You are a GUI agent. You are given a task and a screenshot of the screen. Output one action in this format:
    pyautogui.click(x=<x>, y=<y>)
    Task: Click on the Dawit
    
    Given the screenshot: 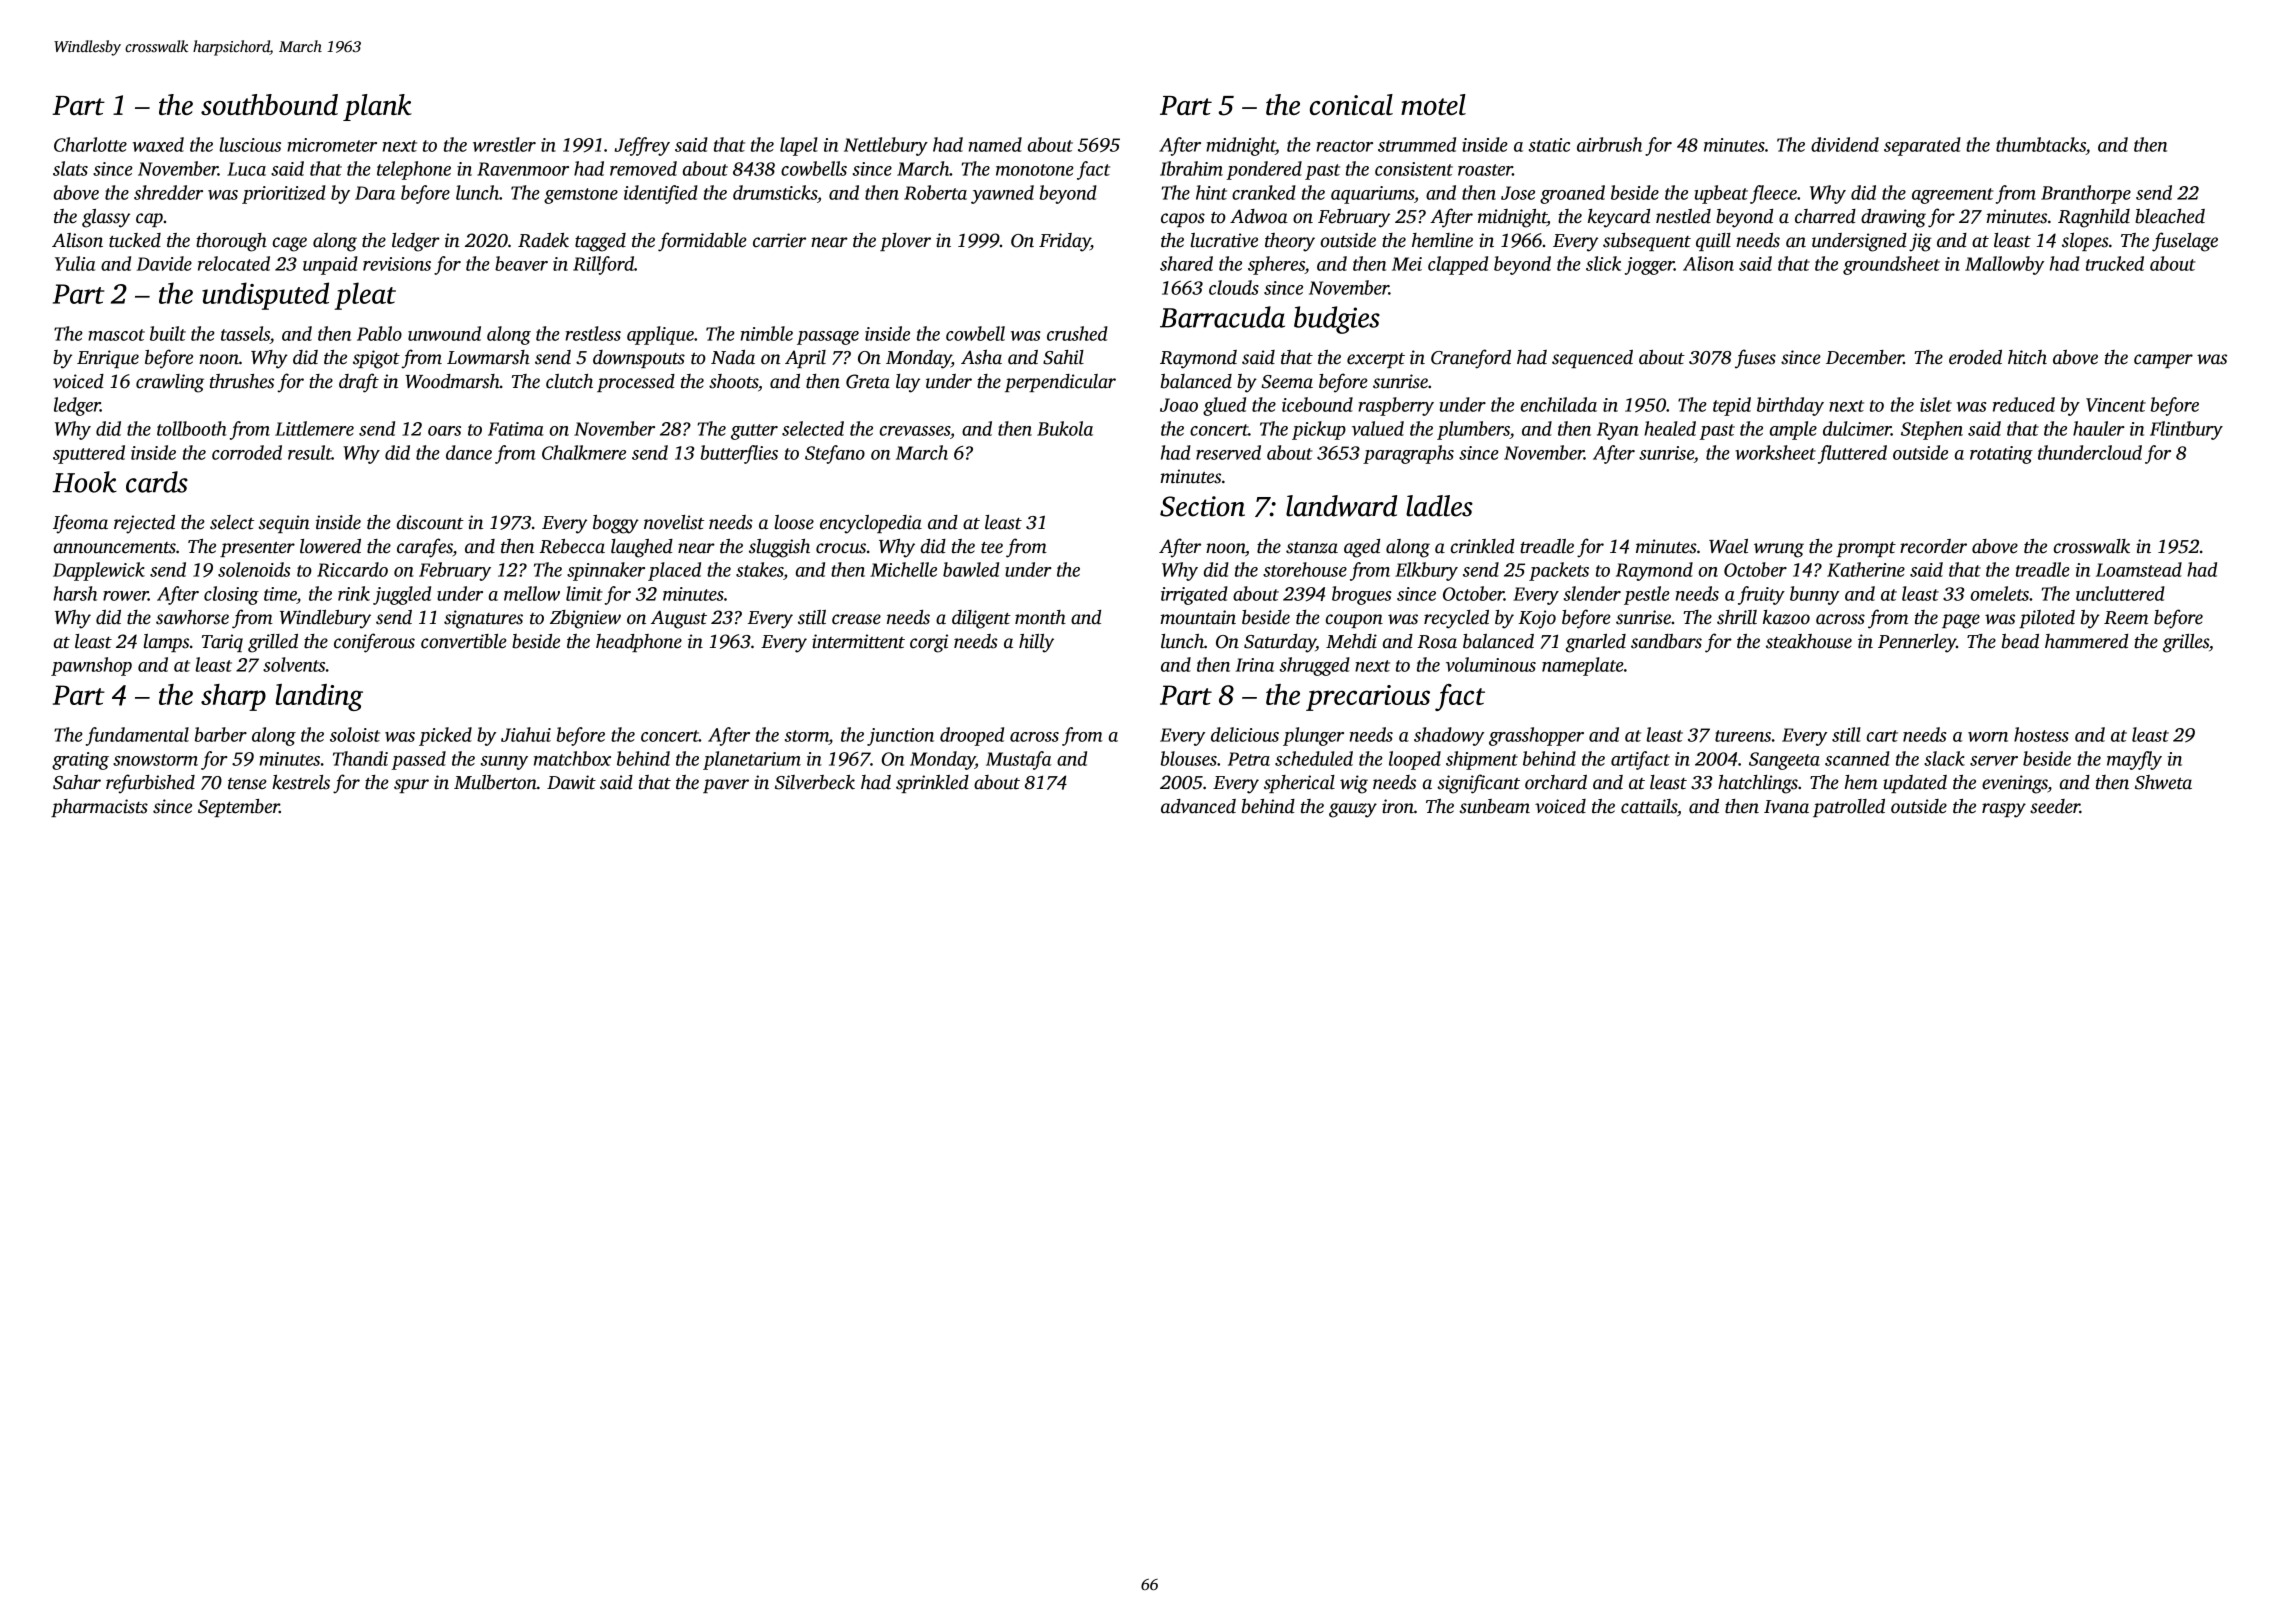 What is the action you would take?
    pyautogui.click(x=571, y=782)
